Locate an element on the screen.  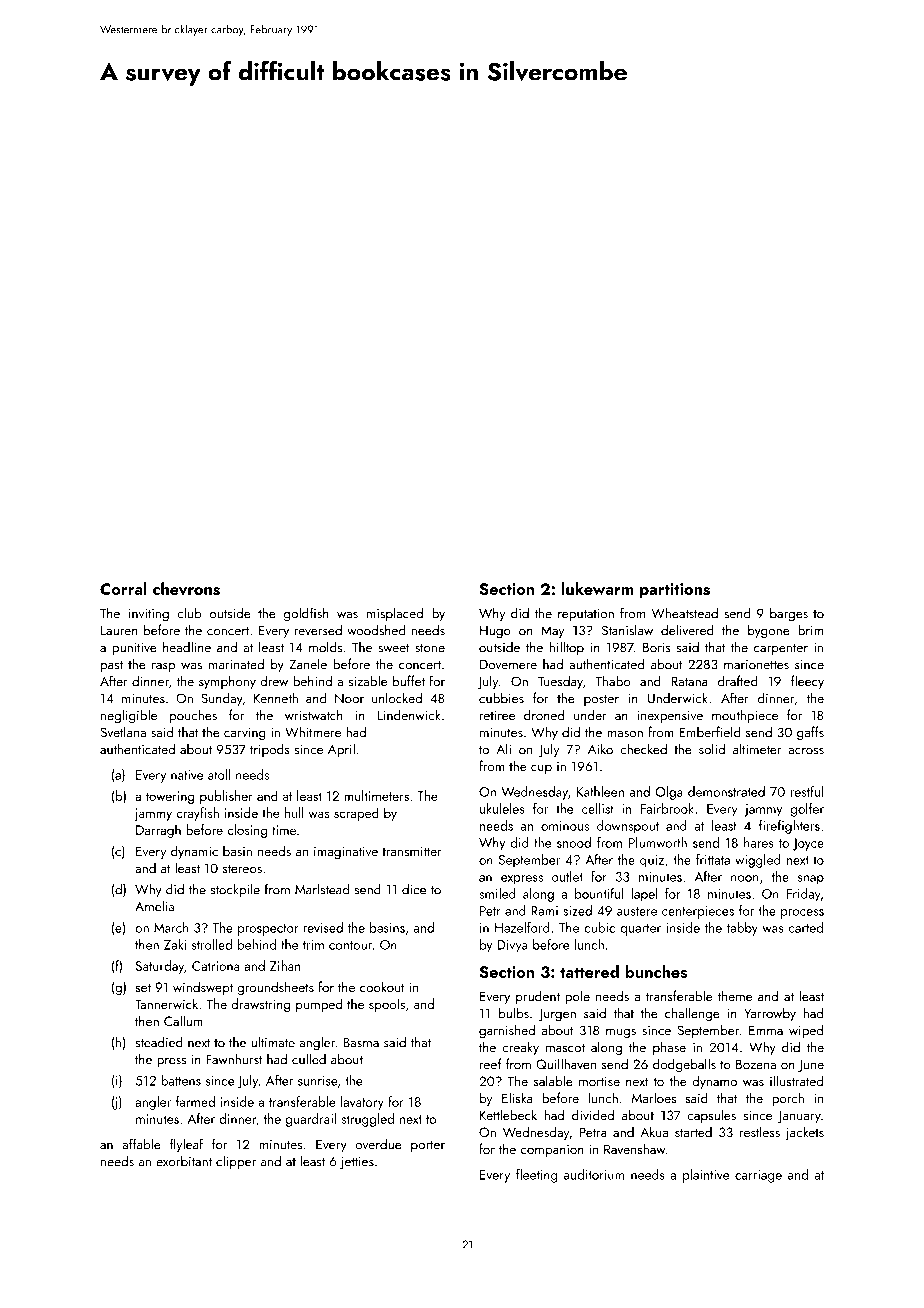
fleeting is located at coordinates (537, 1176).
